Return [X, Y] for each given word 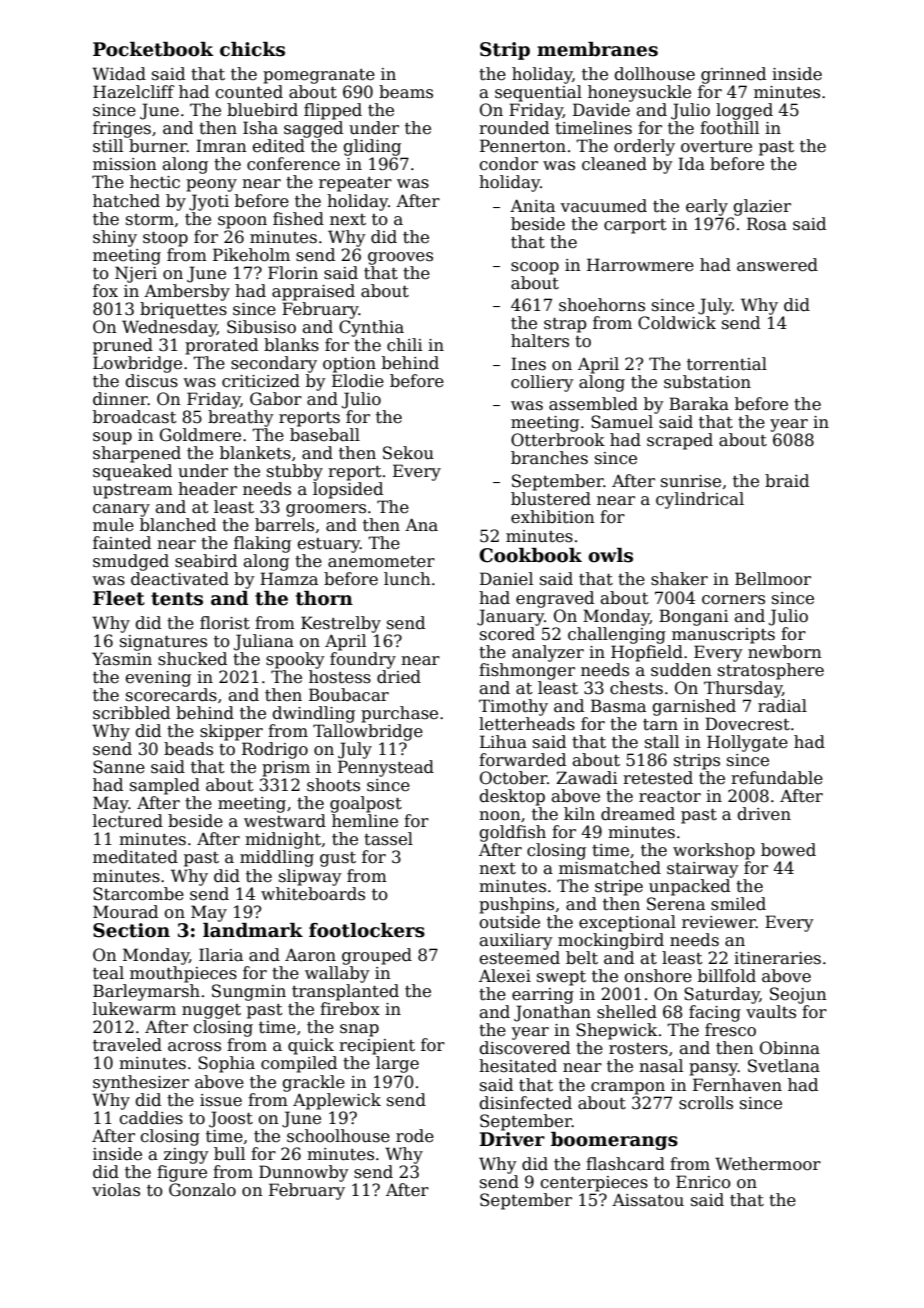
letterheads [527, 724]
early [707, 207]
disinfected [525, 1103]
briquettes [183, 310]
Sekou [408, 453]
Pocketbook [153, 49]
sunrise [691, 481]
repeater [355, 184]
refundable [777, 778]
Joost [231, 1119]
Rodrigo [275, 750]
